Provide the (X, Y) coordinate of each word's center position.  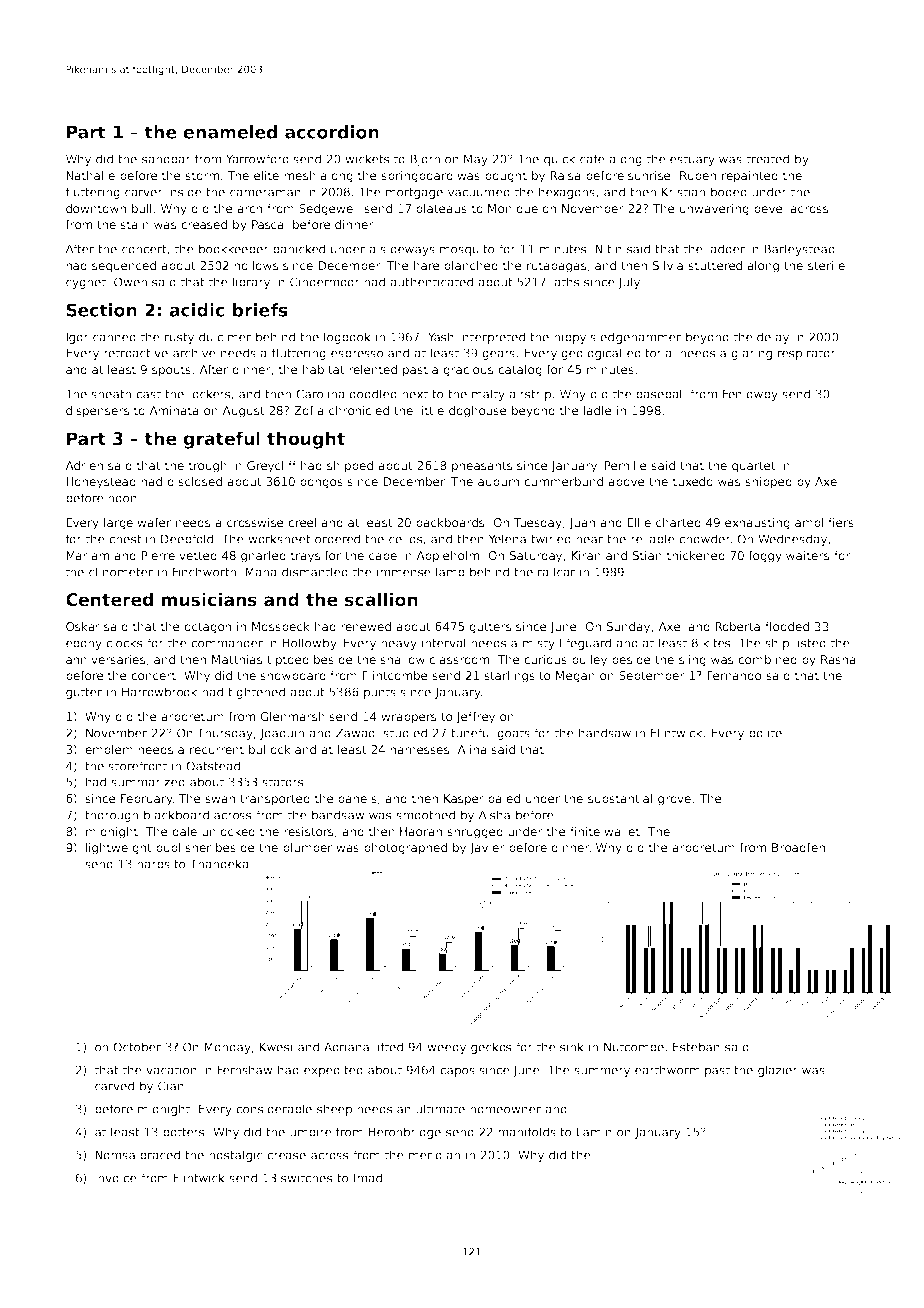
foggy (765, 557)
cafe (592, 159)
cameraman (265, 193)
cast (148, 394)
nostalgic (236, 1156)
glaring (751, 354)
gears (498, 355)
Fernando (734, 675)
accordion (332, 132)
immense (404, 572)
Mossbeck (281, 626)
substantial (620, 798)
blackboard (176, 815)
